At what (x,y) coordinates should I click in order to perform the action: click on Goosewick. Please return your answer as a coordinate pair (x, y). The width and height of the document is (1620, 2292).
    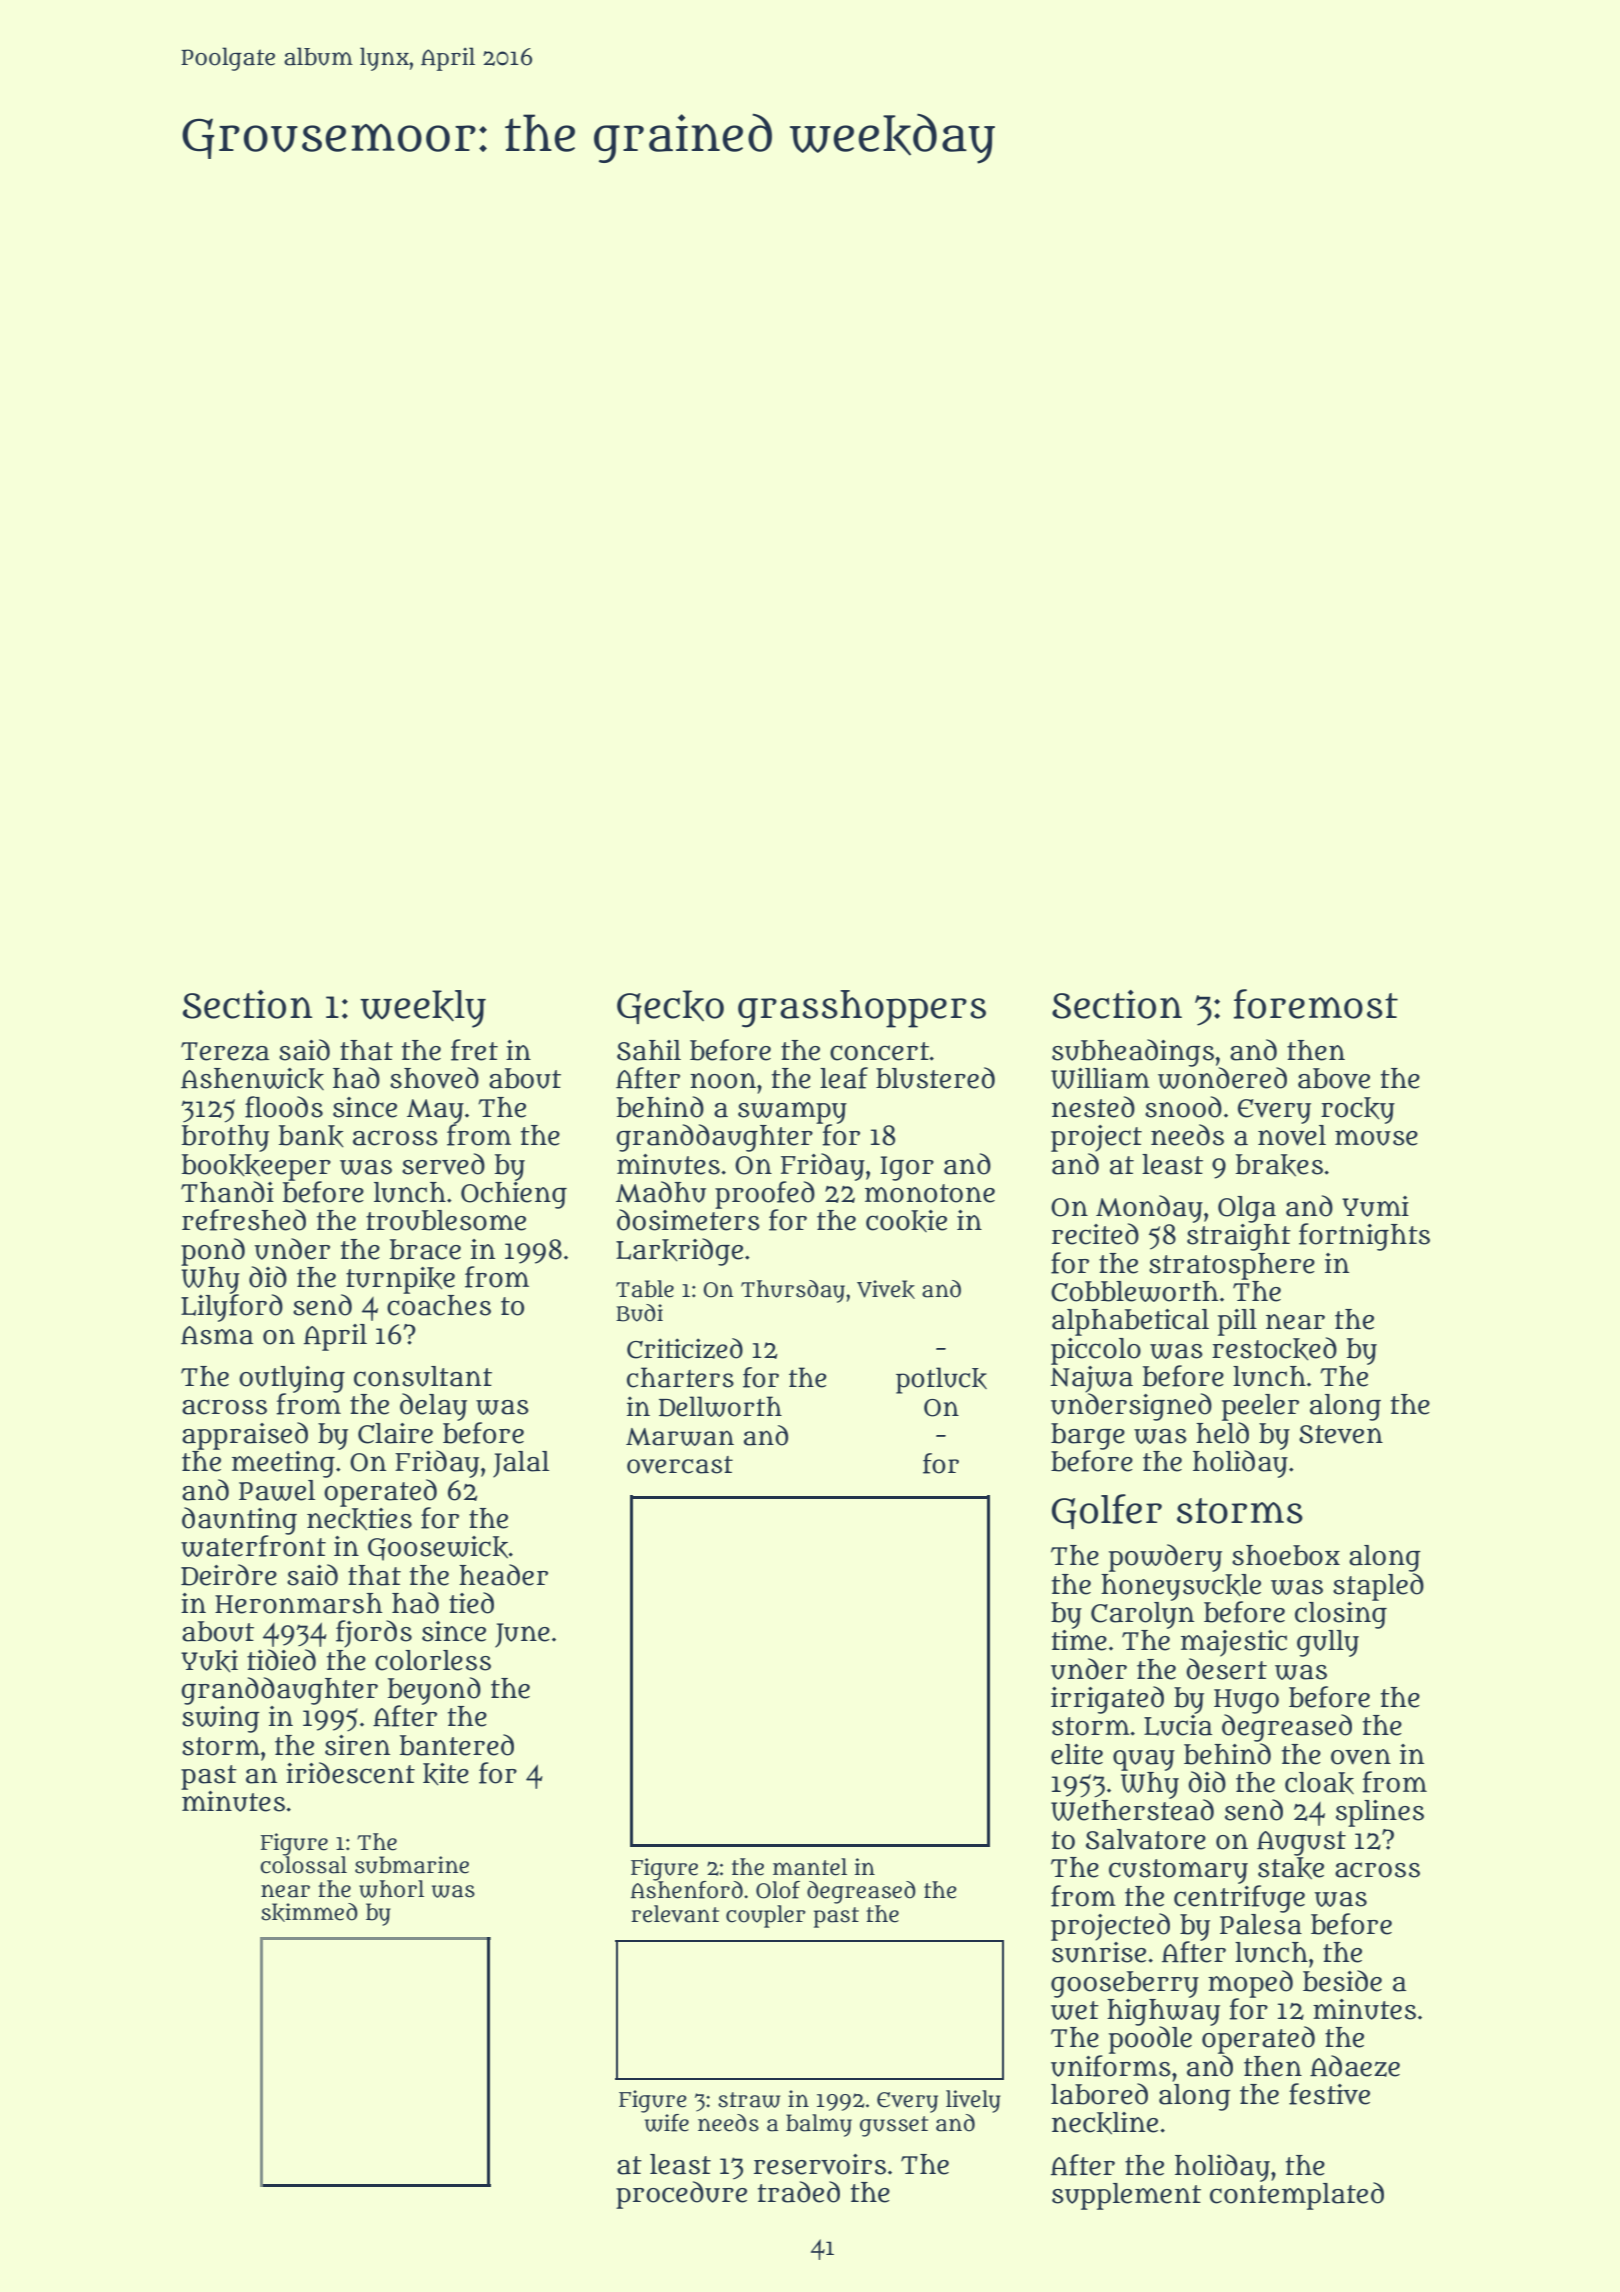
    Looking at the image, I should click on (438, 1548).
